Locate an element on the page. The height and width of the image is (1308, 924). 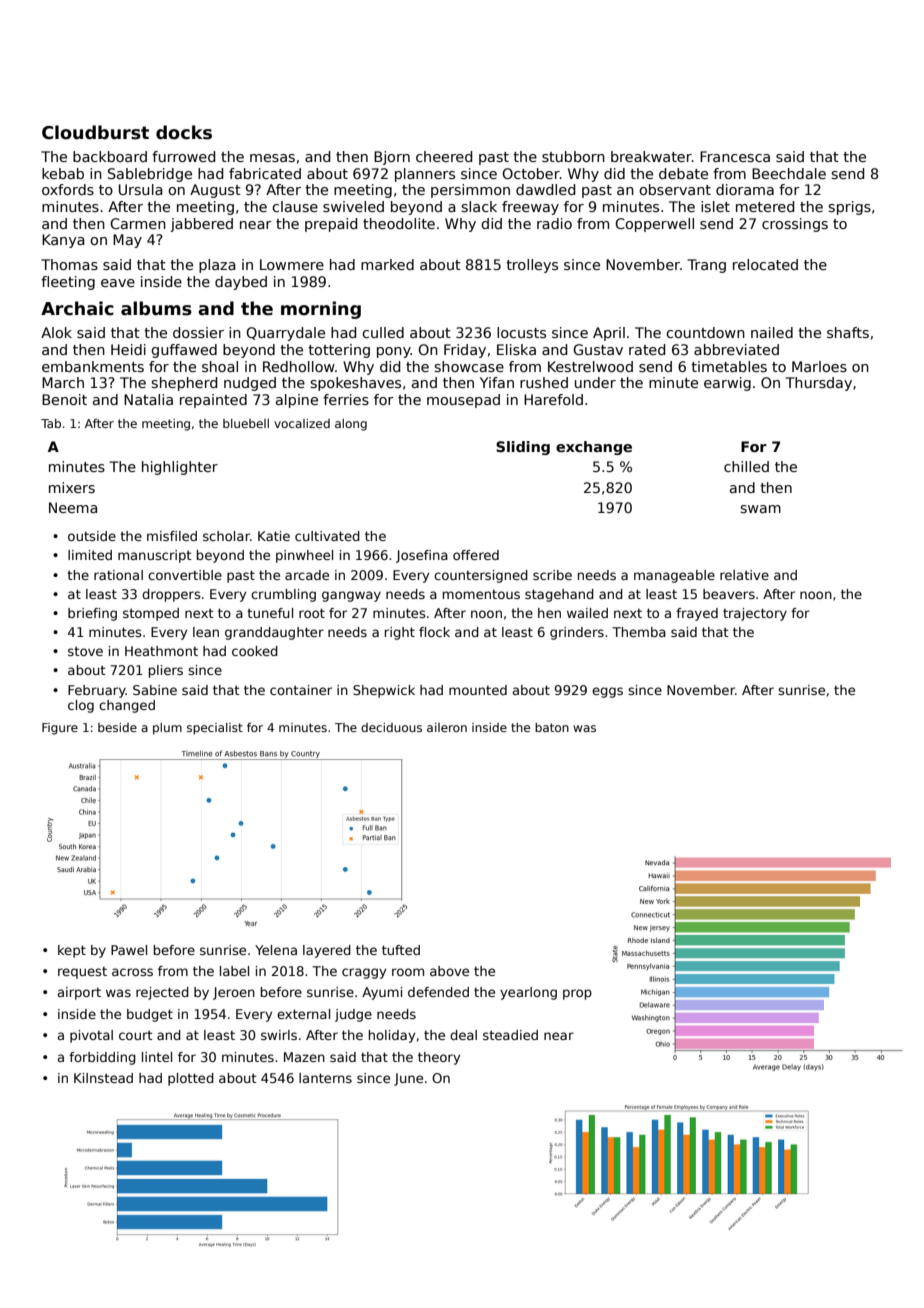
eggs is located at coordinates (607, 692).
